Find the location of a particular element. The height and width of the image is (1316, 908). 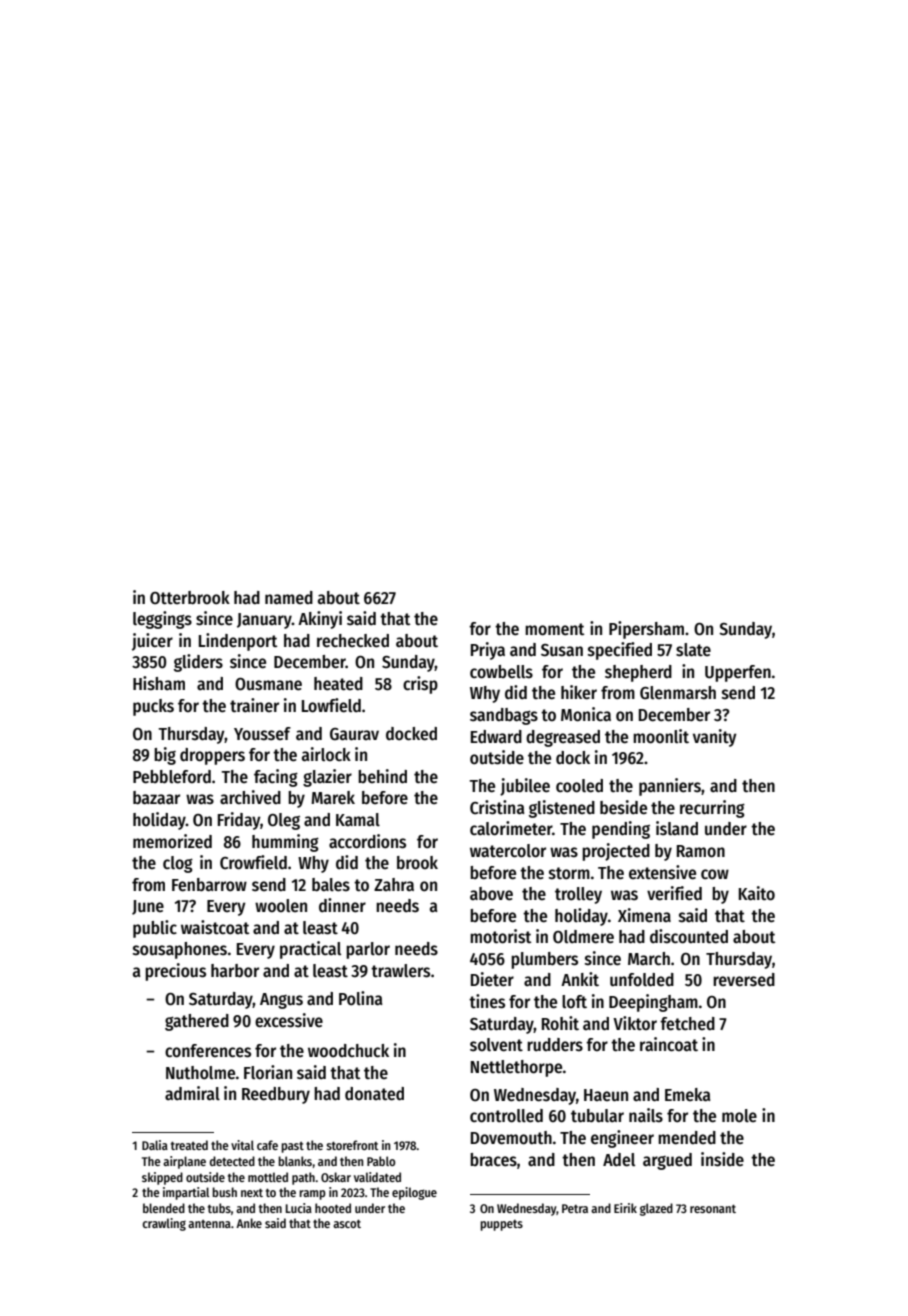

Anke is located at coordinates (249, 1223).
